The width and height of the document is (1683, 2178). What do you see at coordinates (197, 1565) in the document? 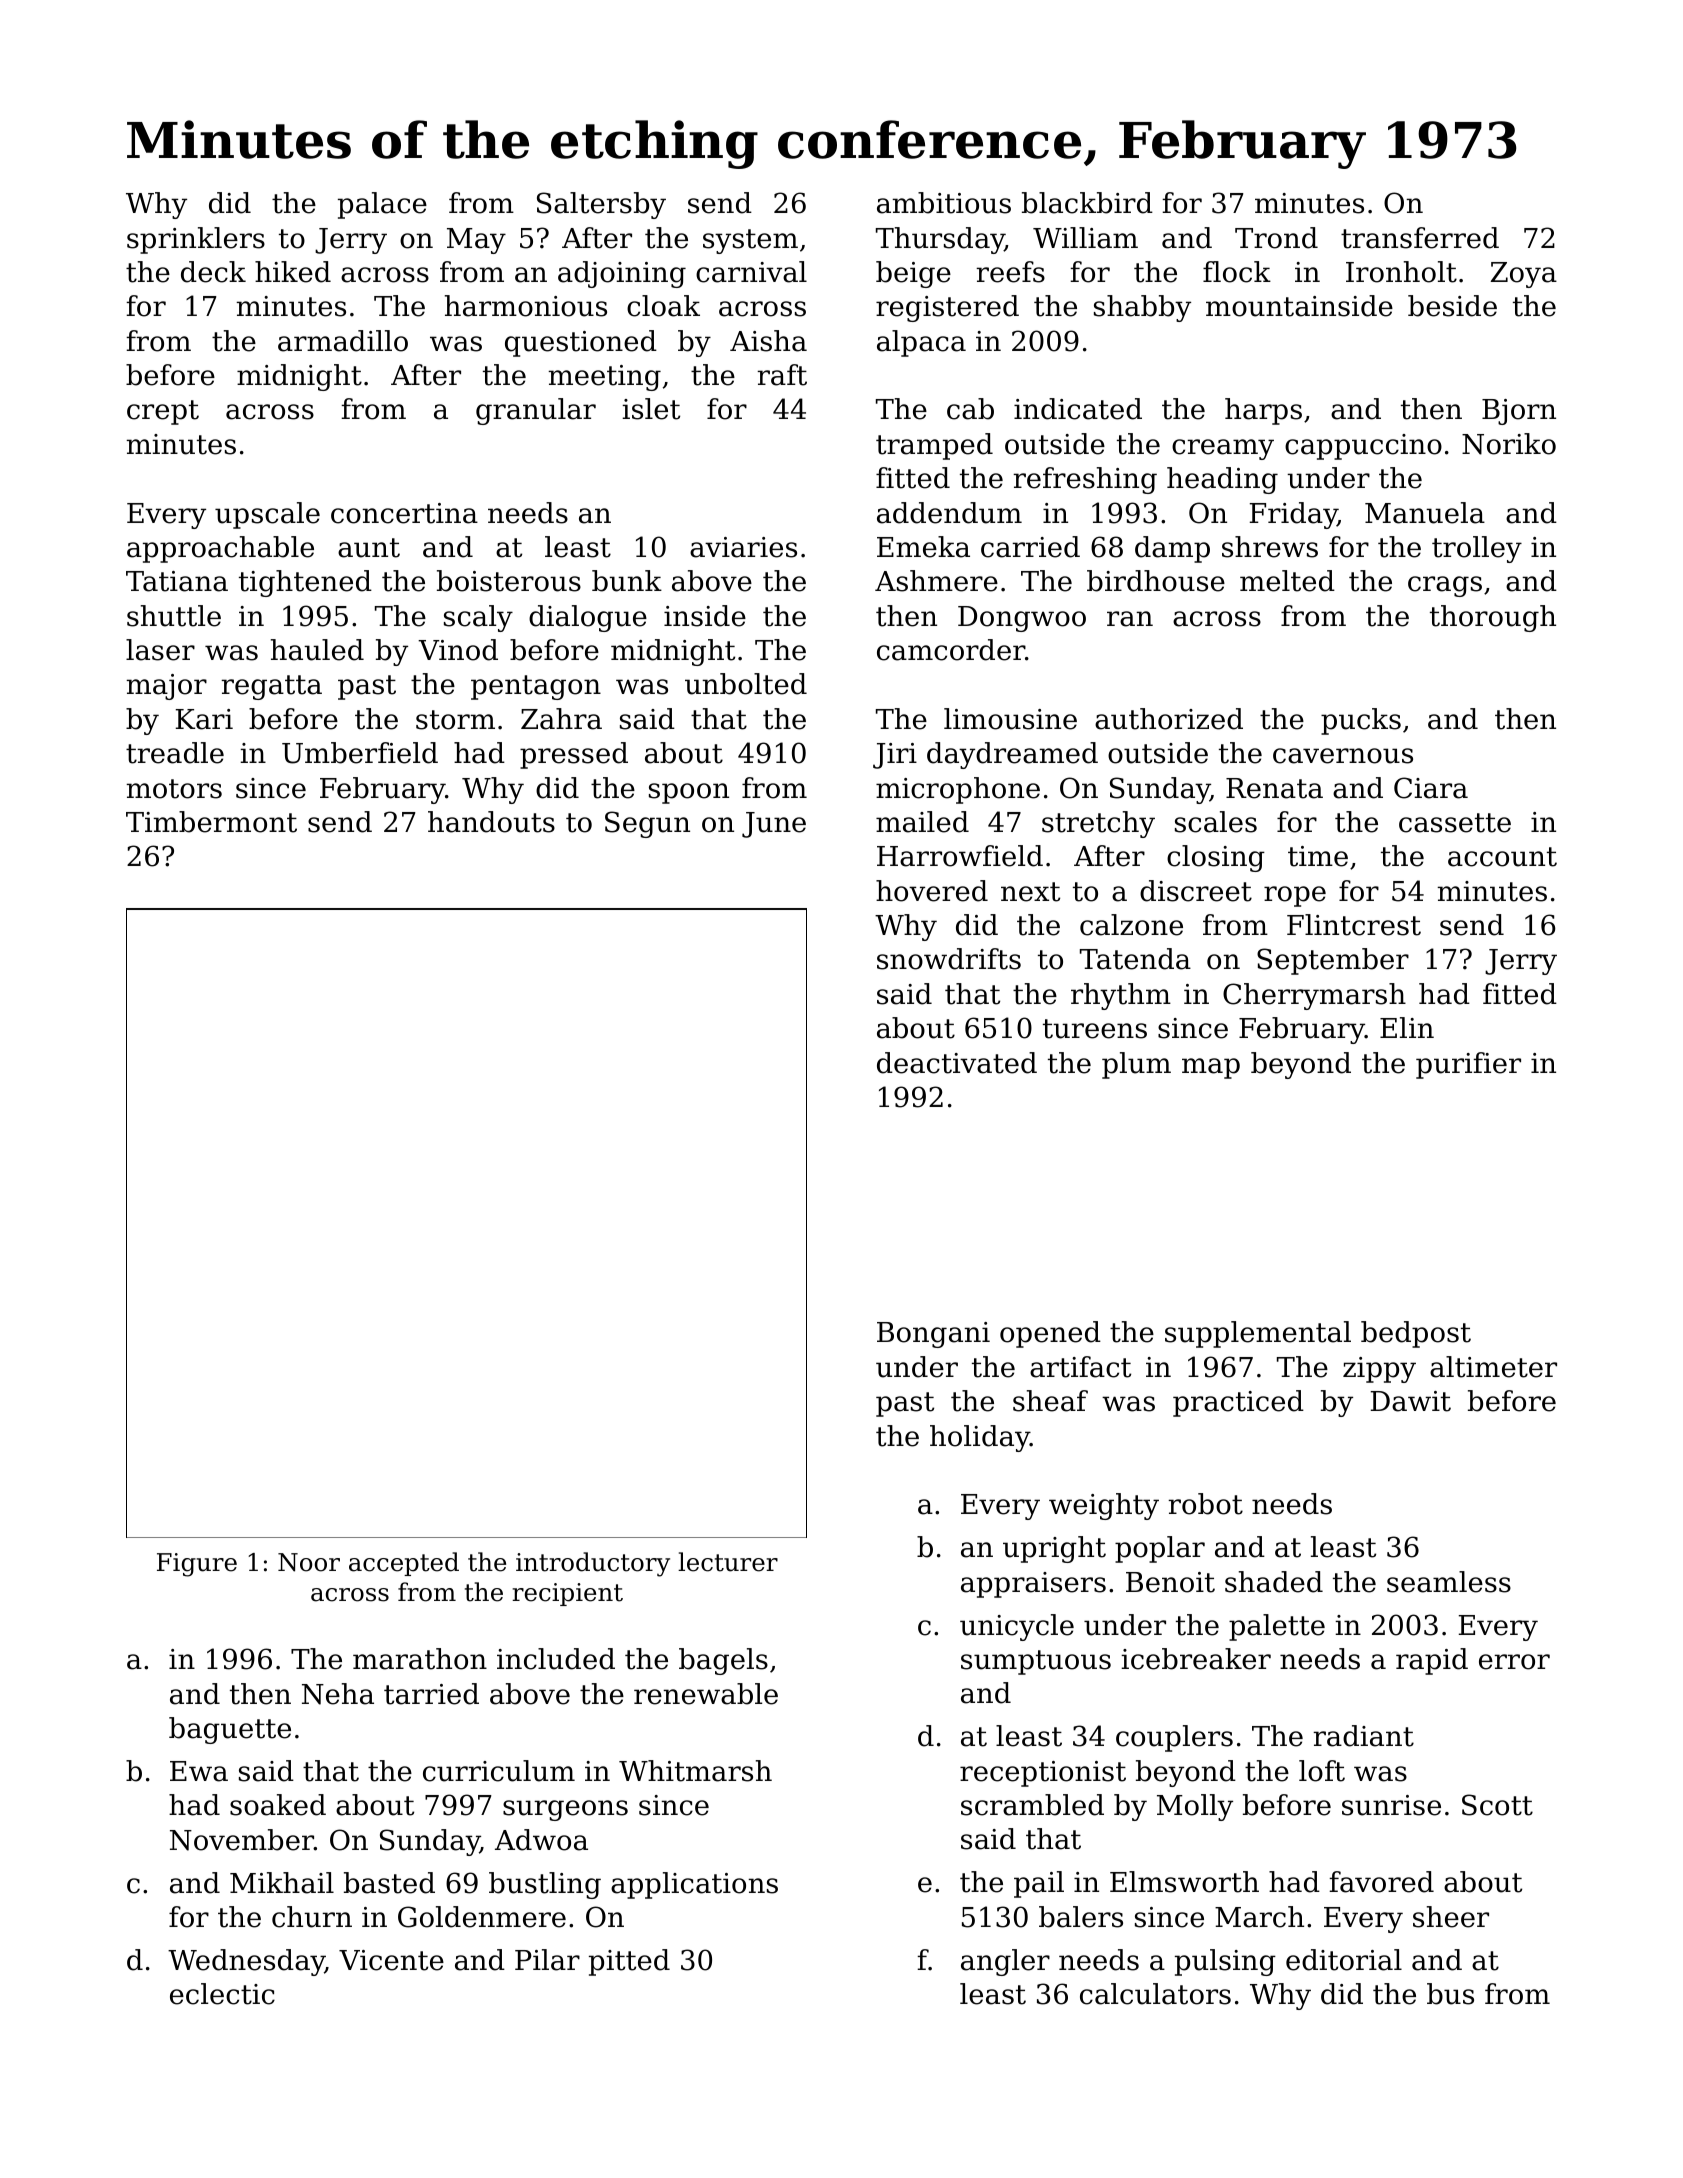
I see `Figure` at bounding box center [197, 1565].
